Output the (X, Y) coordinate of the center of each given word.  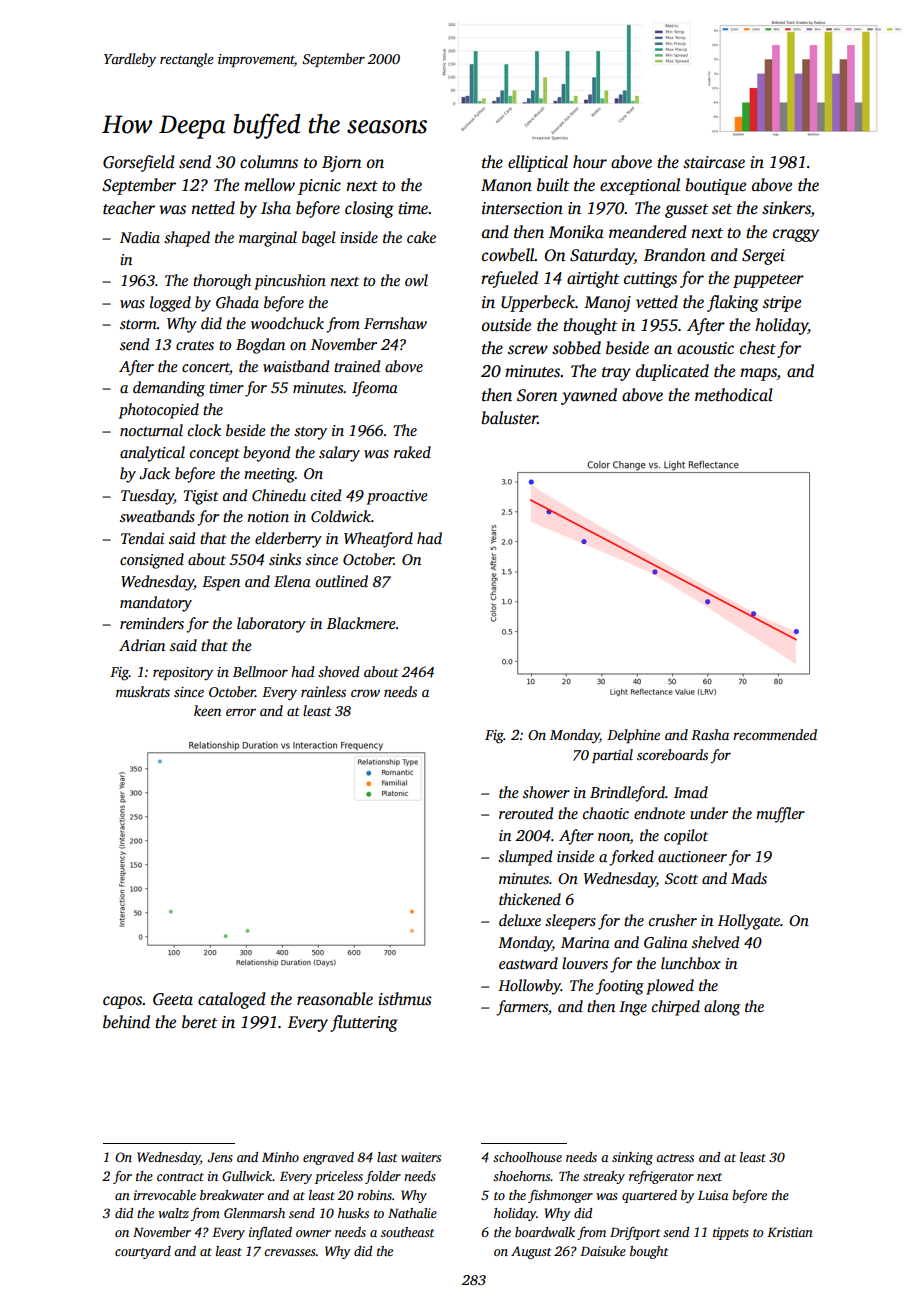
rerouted (526, 813)
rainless (323, 691)
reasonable (335, 999)
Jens (220, 1157)
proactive (397, 497)
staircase (714, 162)
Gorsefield (139, 163)
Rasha (710, 734)
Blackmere (361, 623)
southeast (407, 1232)
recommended (775, 734)
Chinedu (279, 495)
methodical (734, 395)
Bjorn (342, 164)
